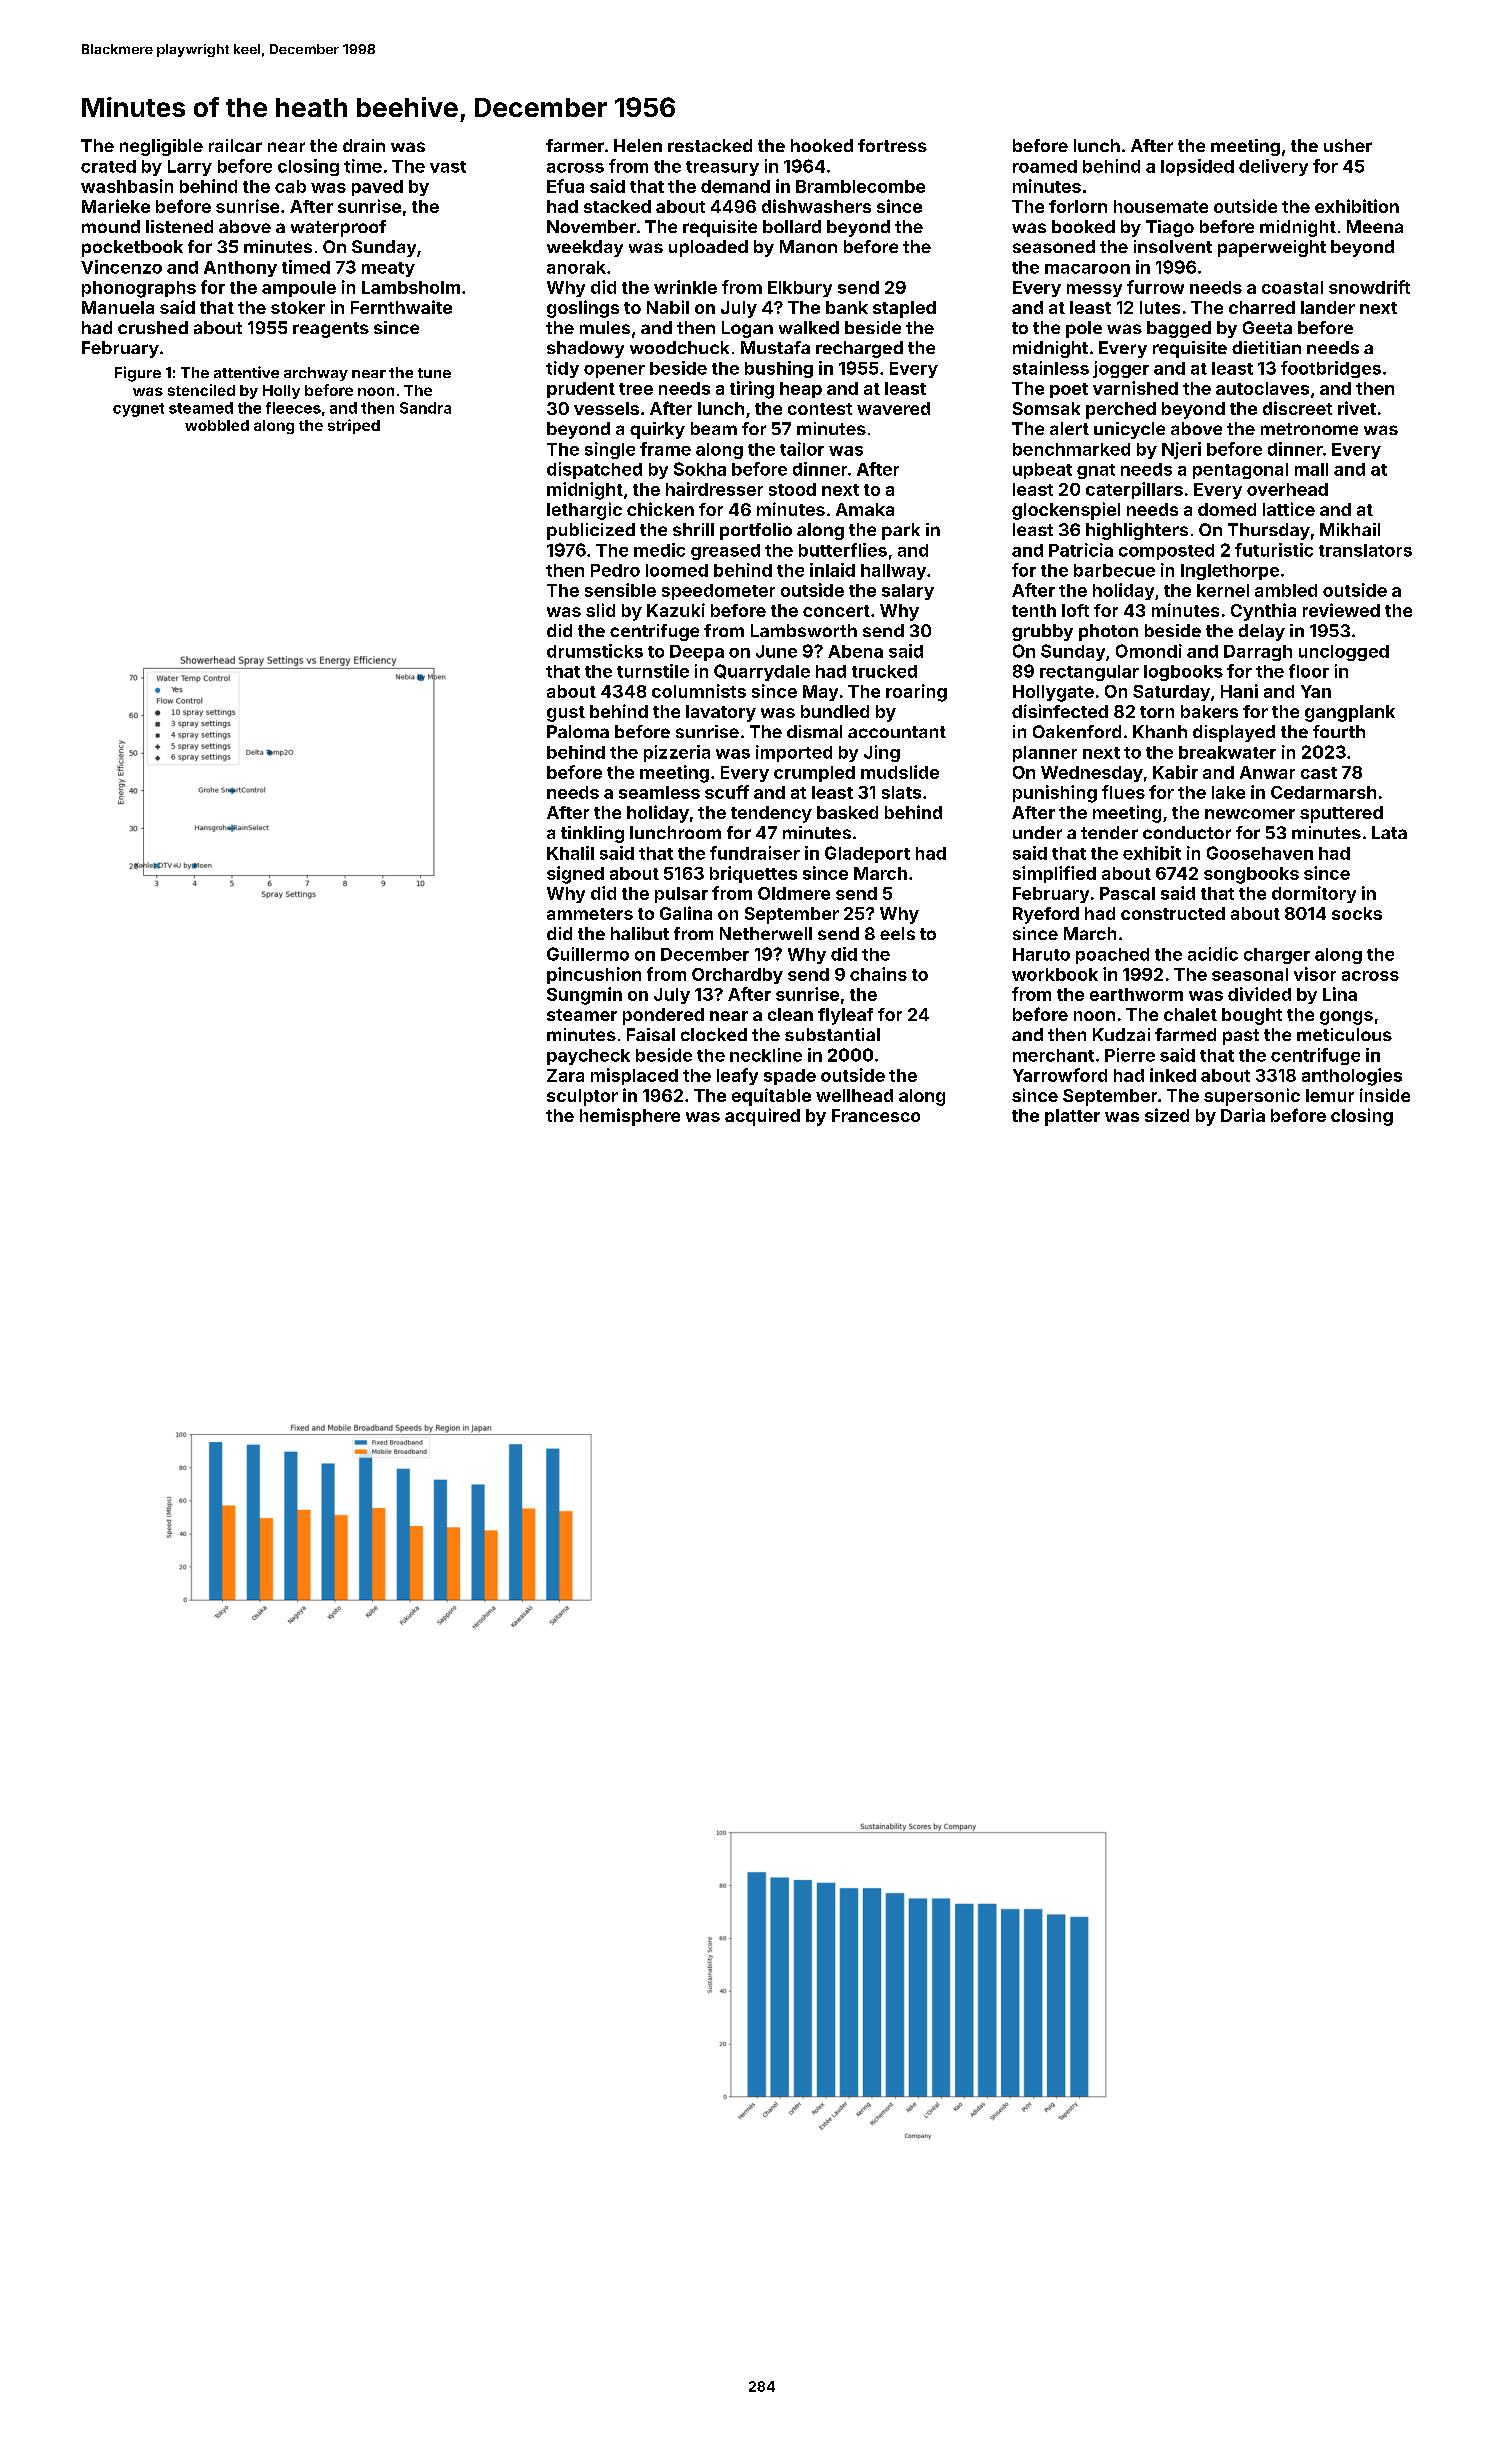 This screenshot has width=1496, height=2464. I want to click on signed, so click(575, 875).
